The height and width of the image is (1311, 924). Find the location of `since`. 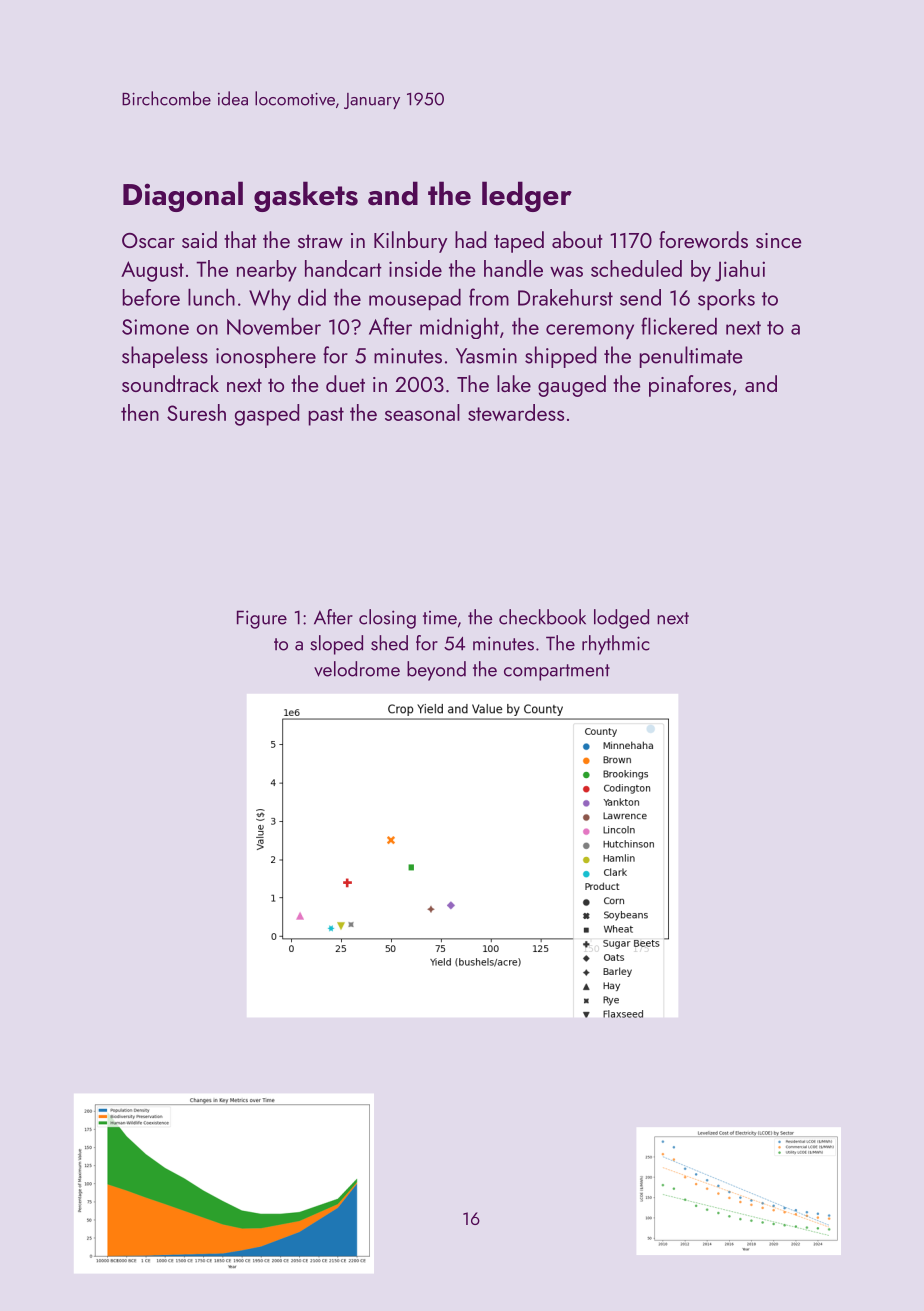

since is located at coordinates (779, 240).
